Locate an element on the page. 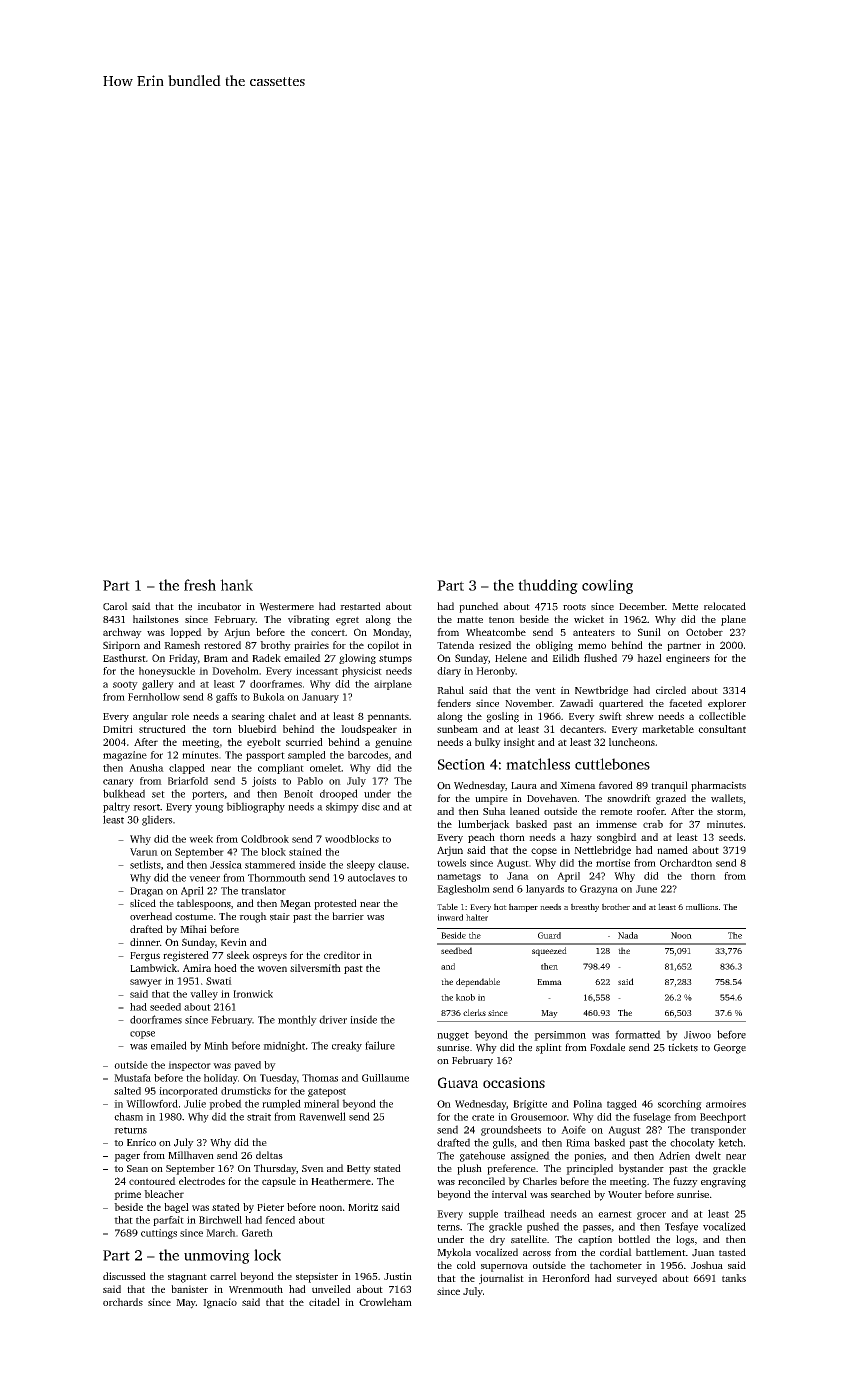  flushed is located at coordinates (600, 658).
